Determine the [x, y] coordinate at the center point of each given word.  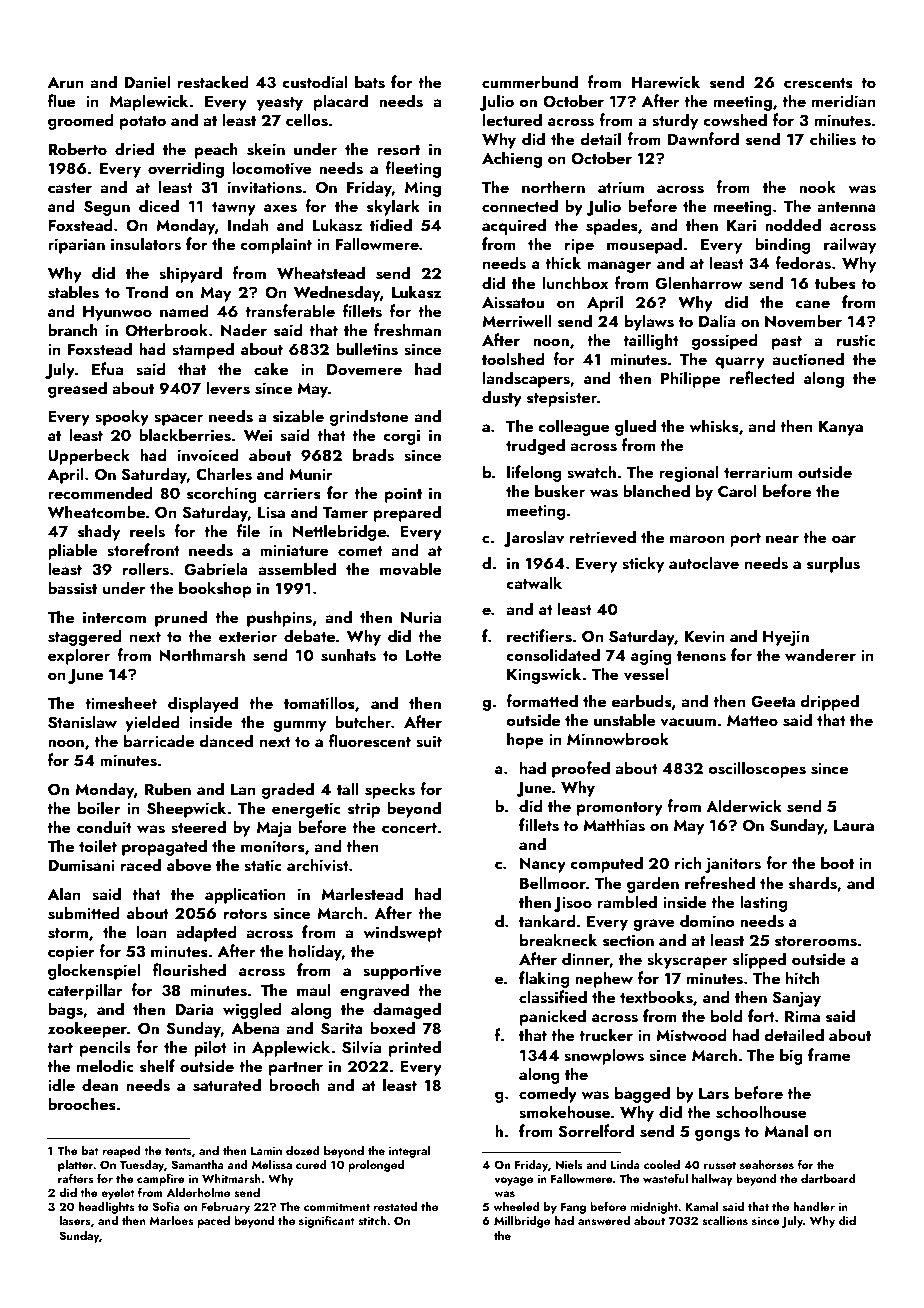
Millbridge [522, 1222]
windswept [402, 933]
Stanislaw [82, 722]
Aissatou [513, 302]
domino [707, 920]
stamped [203, 350]
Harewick [665, 81]
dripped [830, 702]
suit [429, 741]
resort [398, 150]
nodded [793, 224]
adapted [206, 933]
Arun [66, 82]
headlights [106, 1208]
